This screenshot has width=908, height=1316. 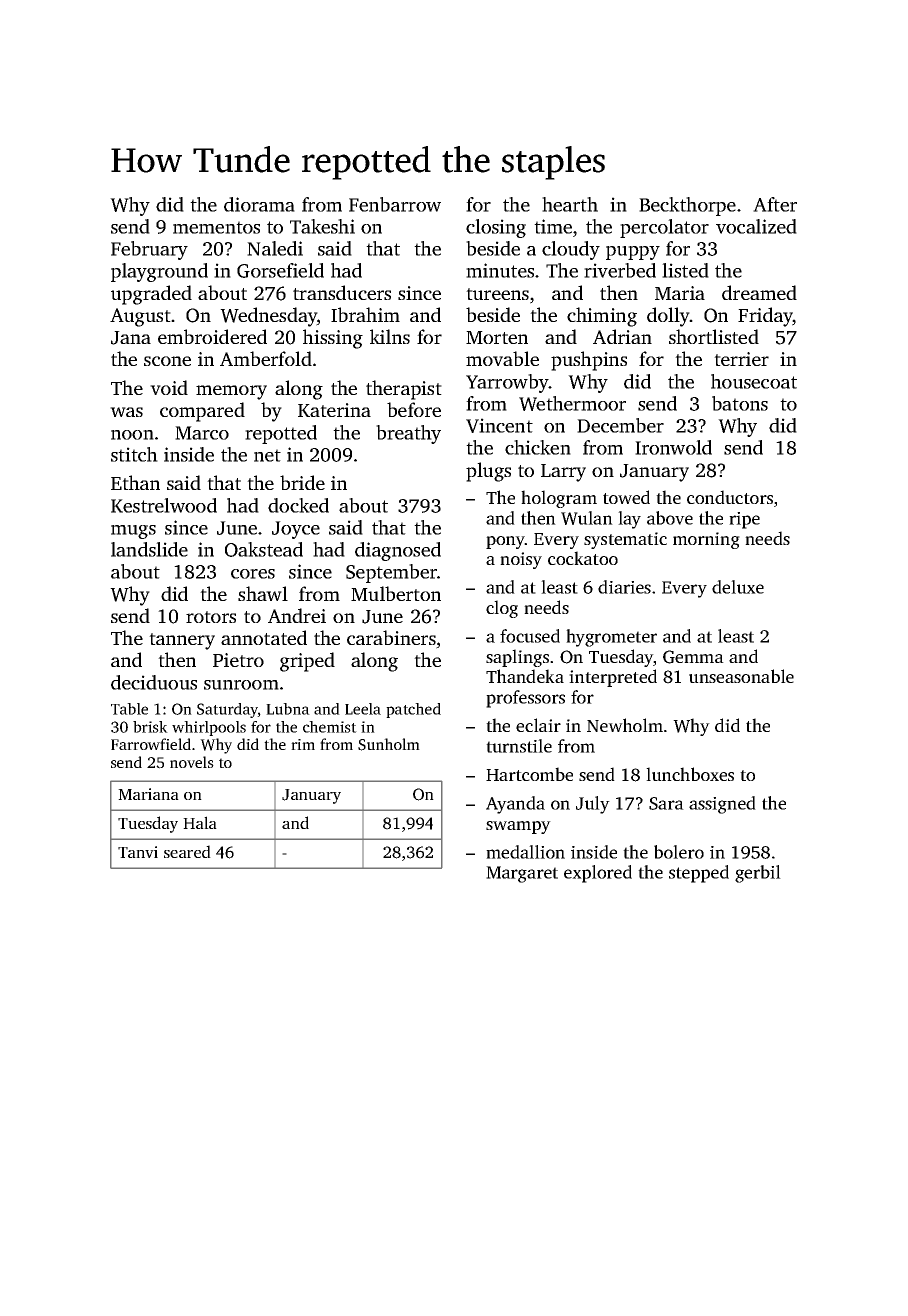 What do you see at coordinates (187, 851) in the screenshot?
I see `seared` at bounding box center [187, 851].
